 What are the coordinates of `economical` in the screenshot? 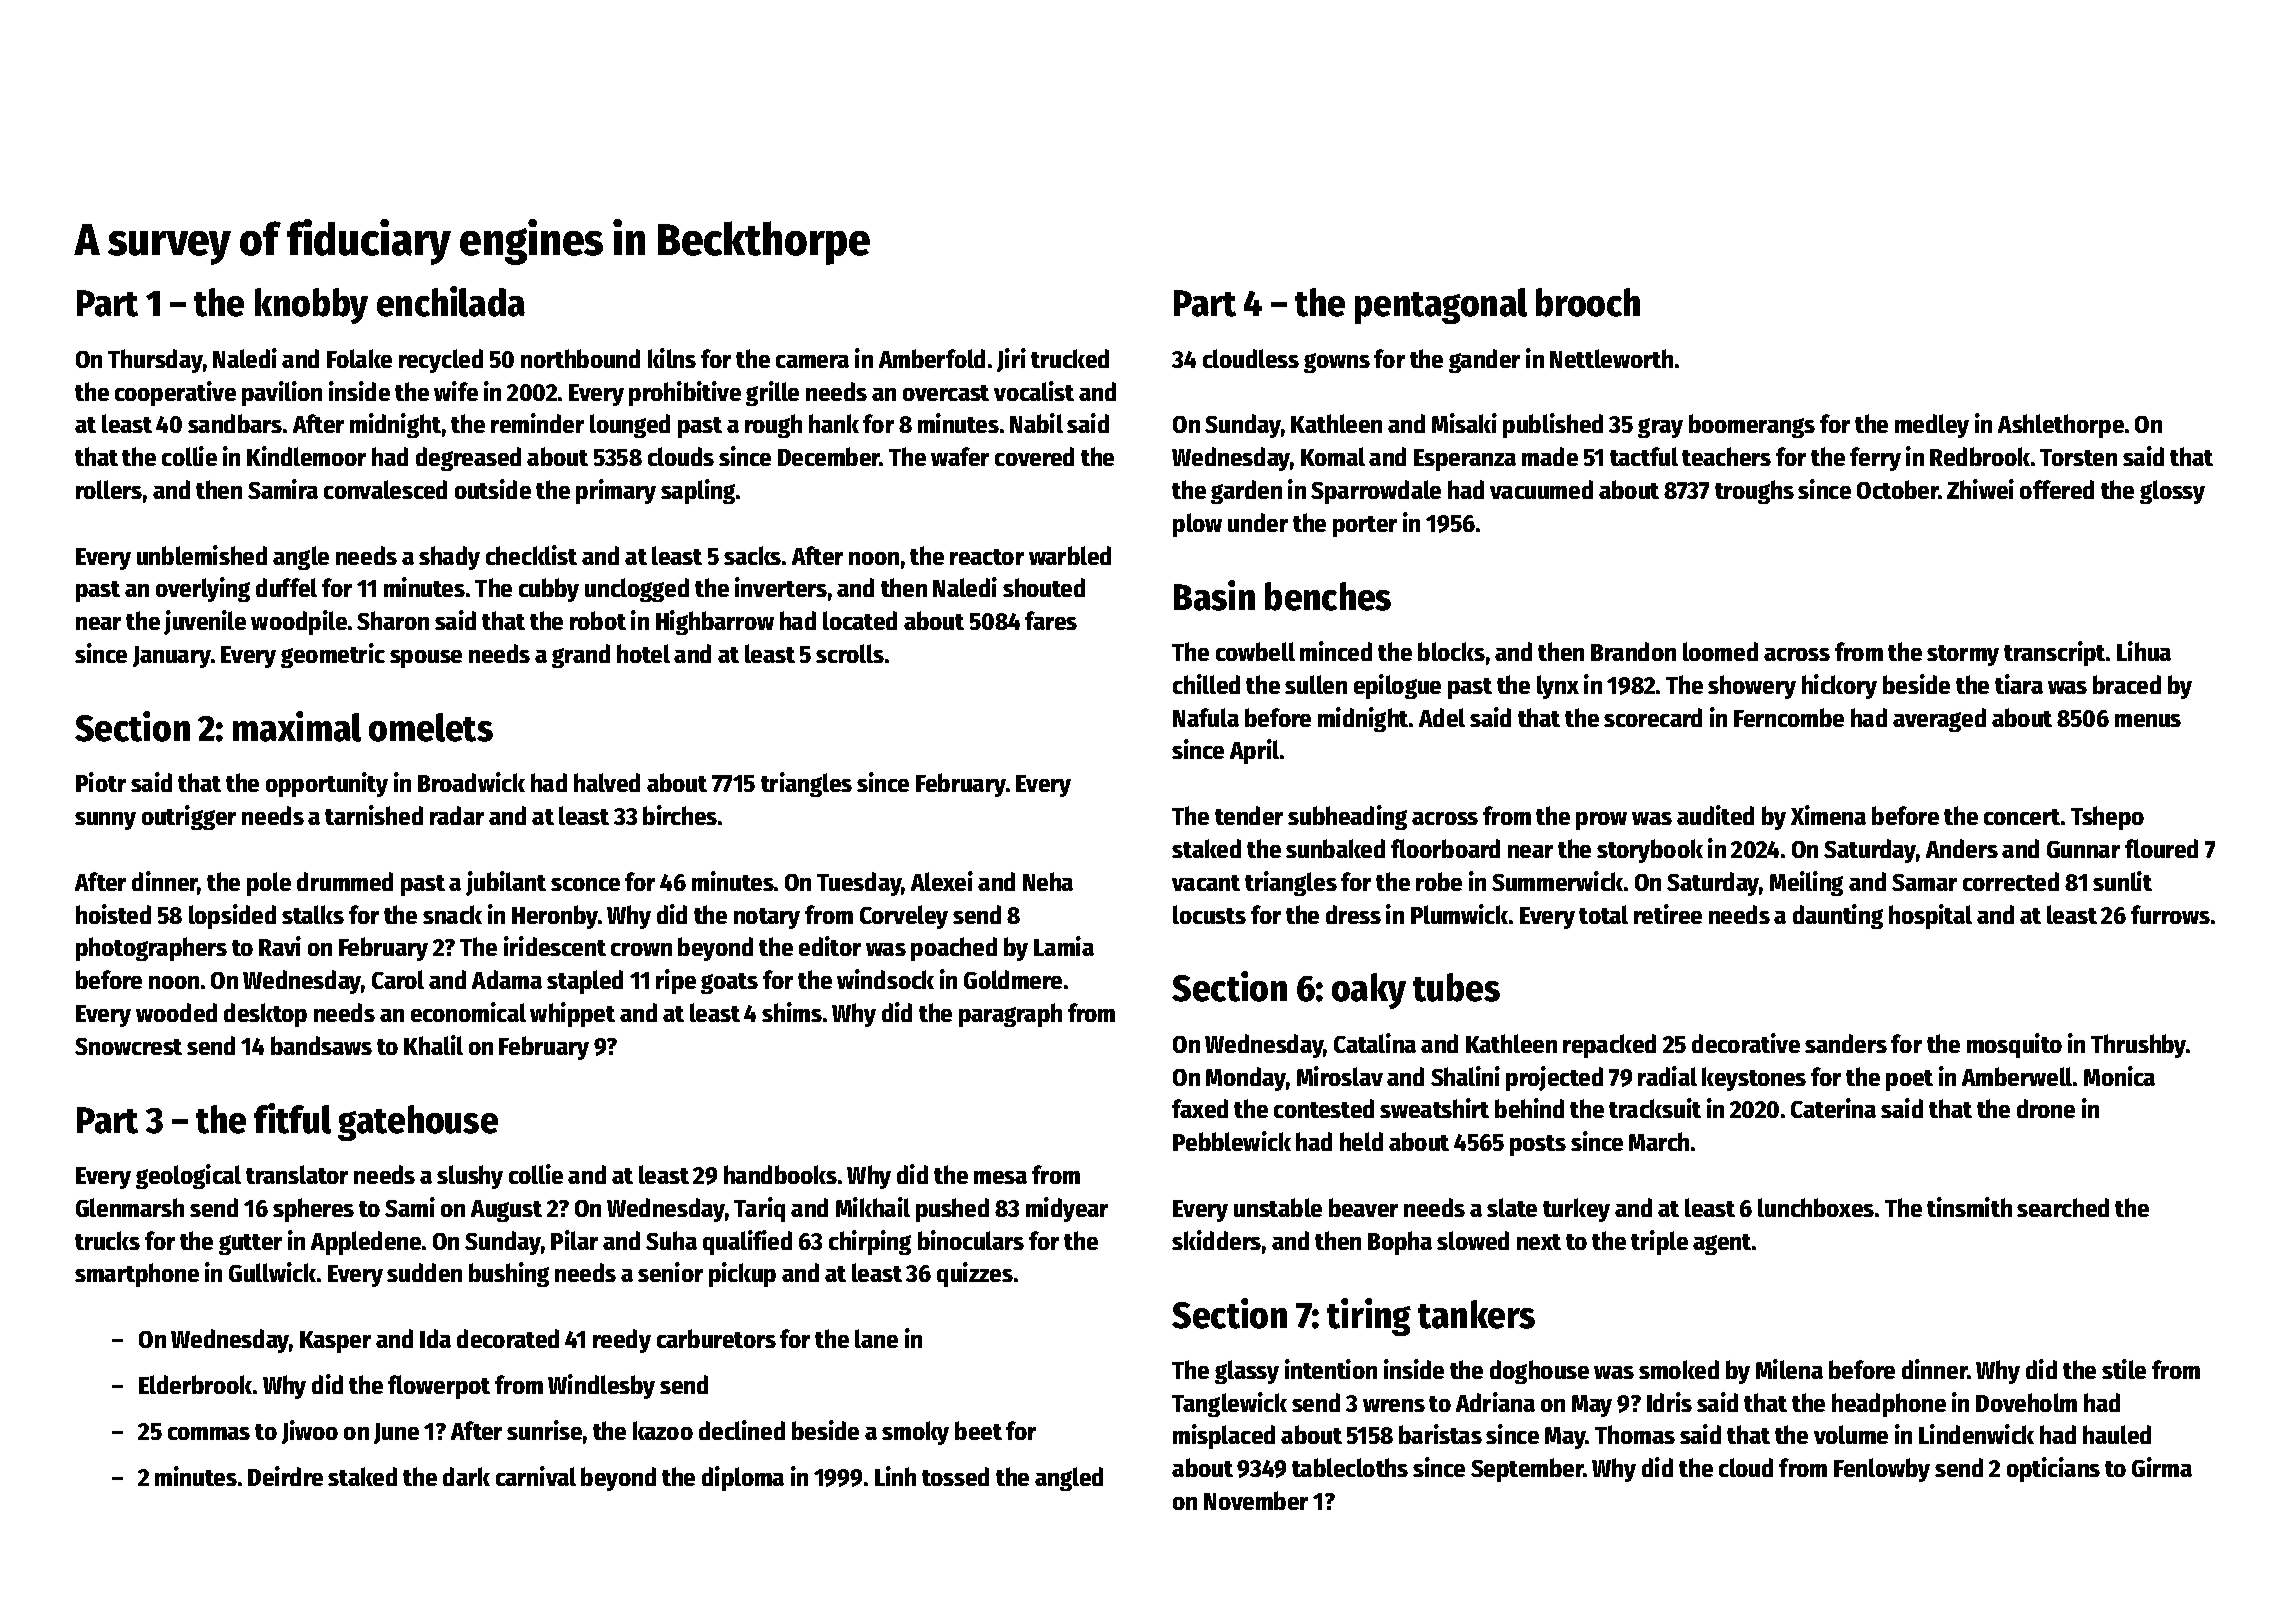 It's located at (468, 1012).
